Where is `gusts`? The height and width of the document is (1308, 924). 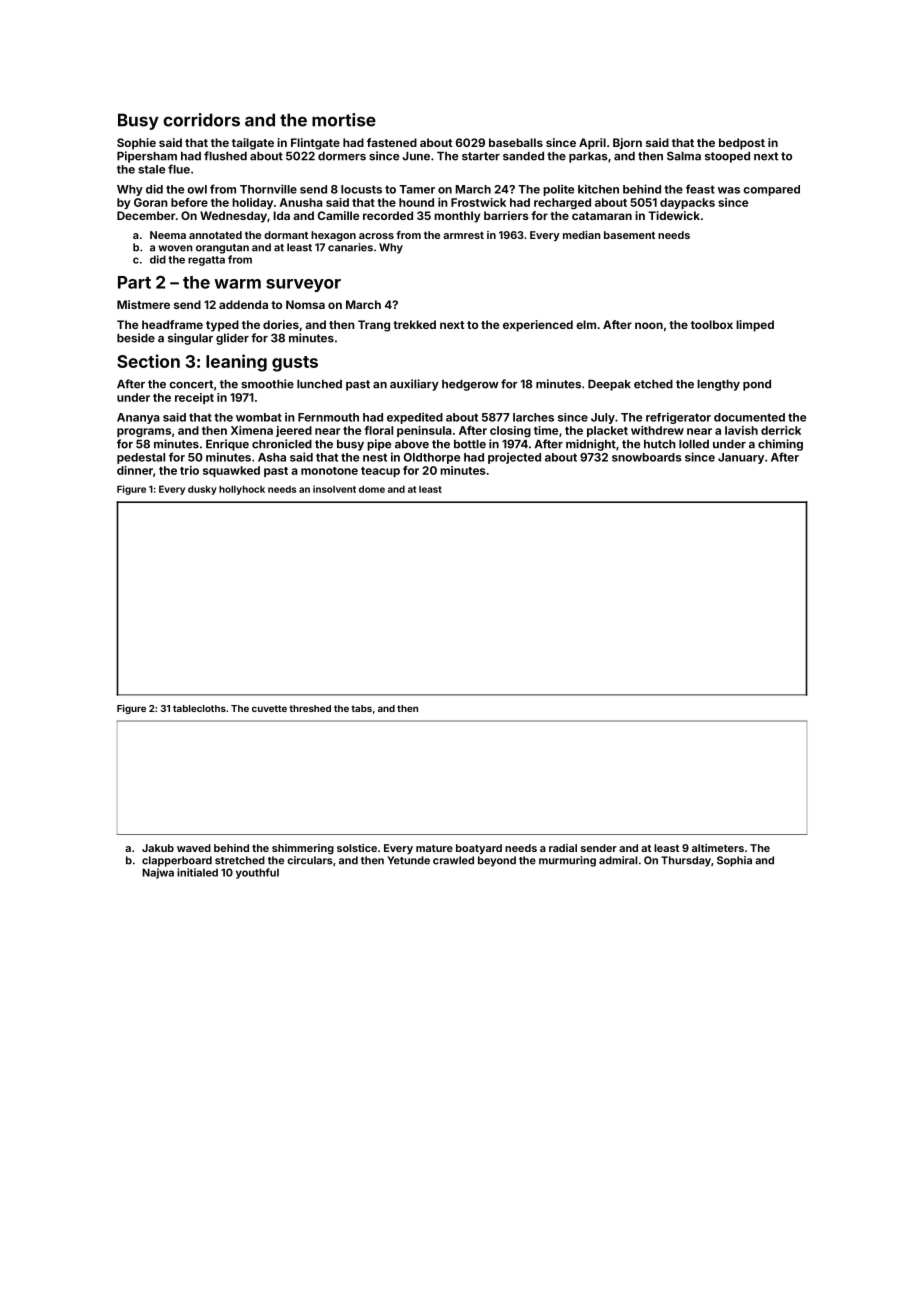 gusts is located at coordinates (295, 364).
